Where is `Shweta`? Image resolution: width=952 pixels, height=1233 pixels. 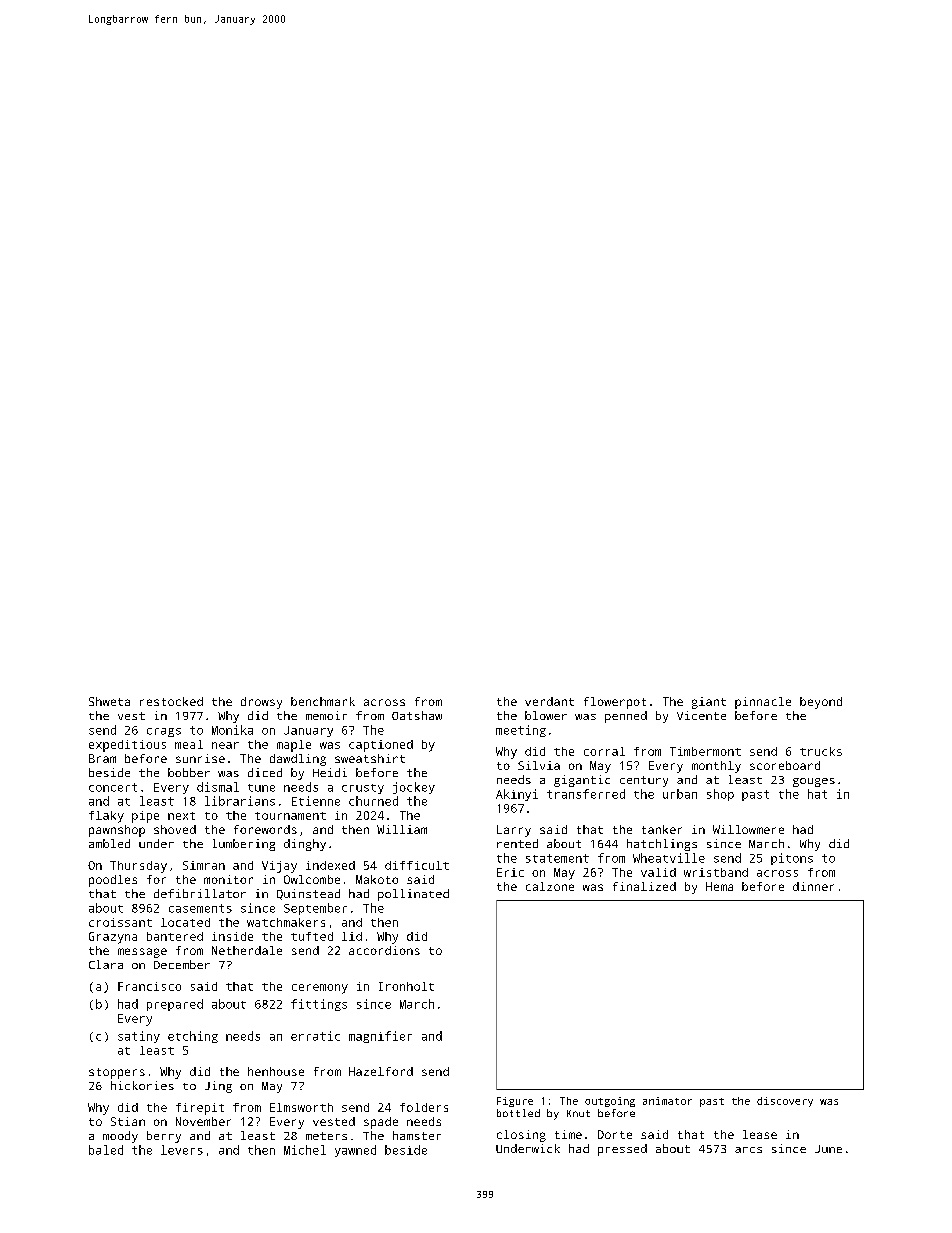 Shweta is located at coordinates (109, 701).
